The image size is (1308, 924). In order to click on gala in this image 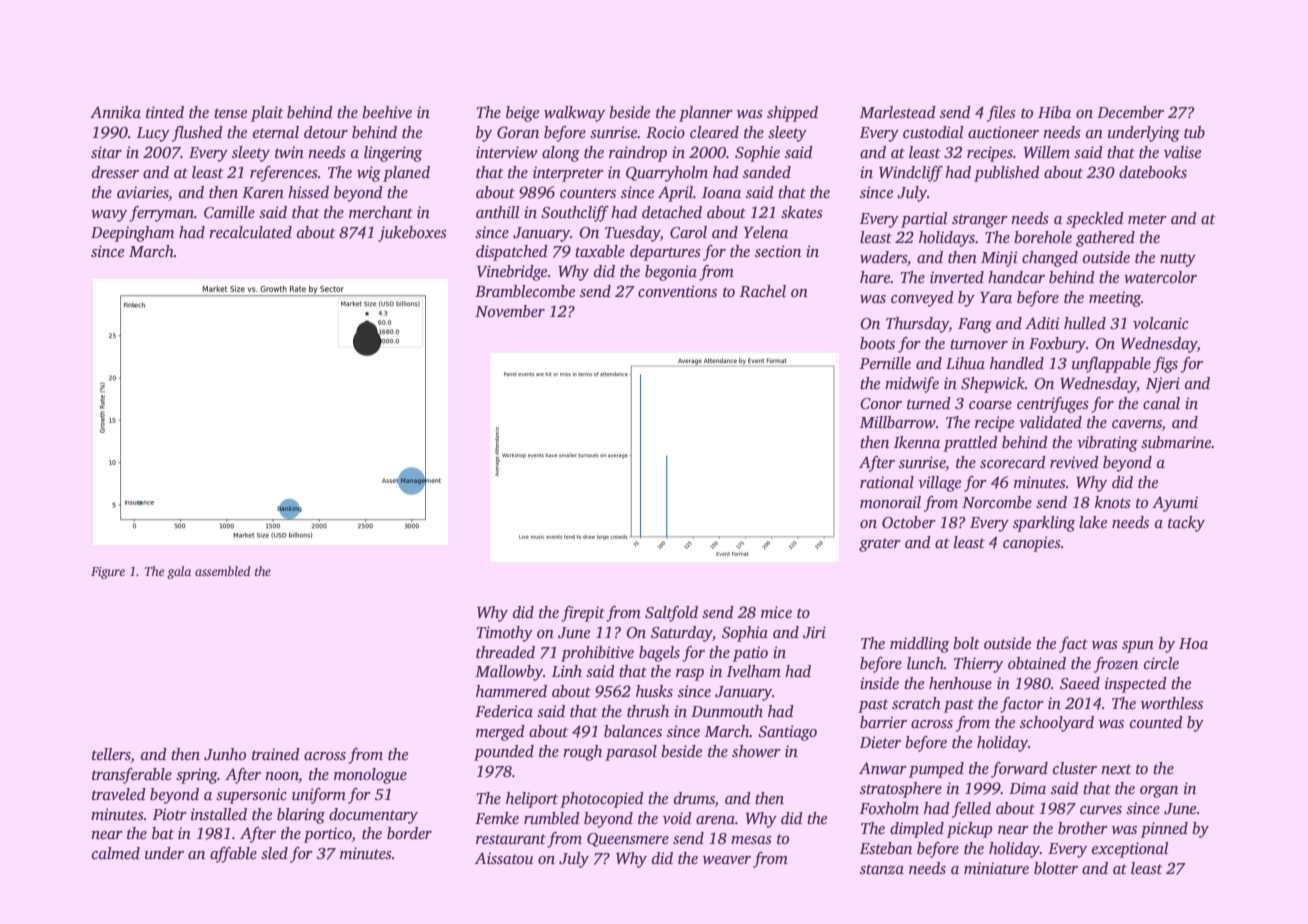, I will do `click(179, 572)`.
